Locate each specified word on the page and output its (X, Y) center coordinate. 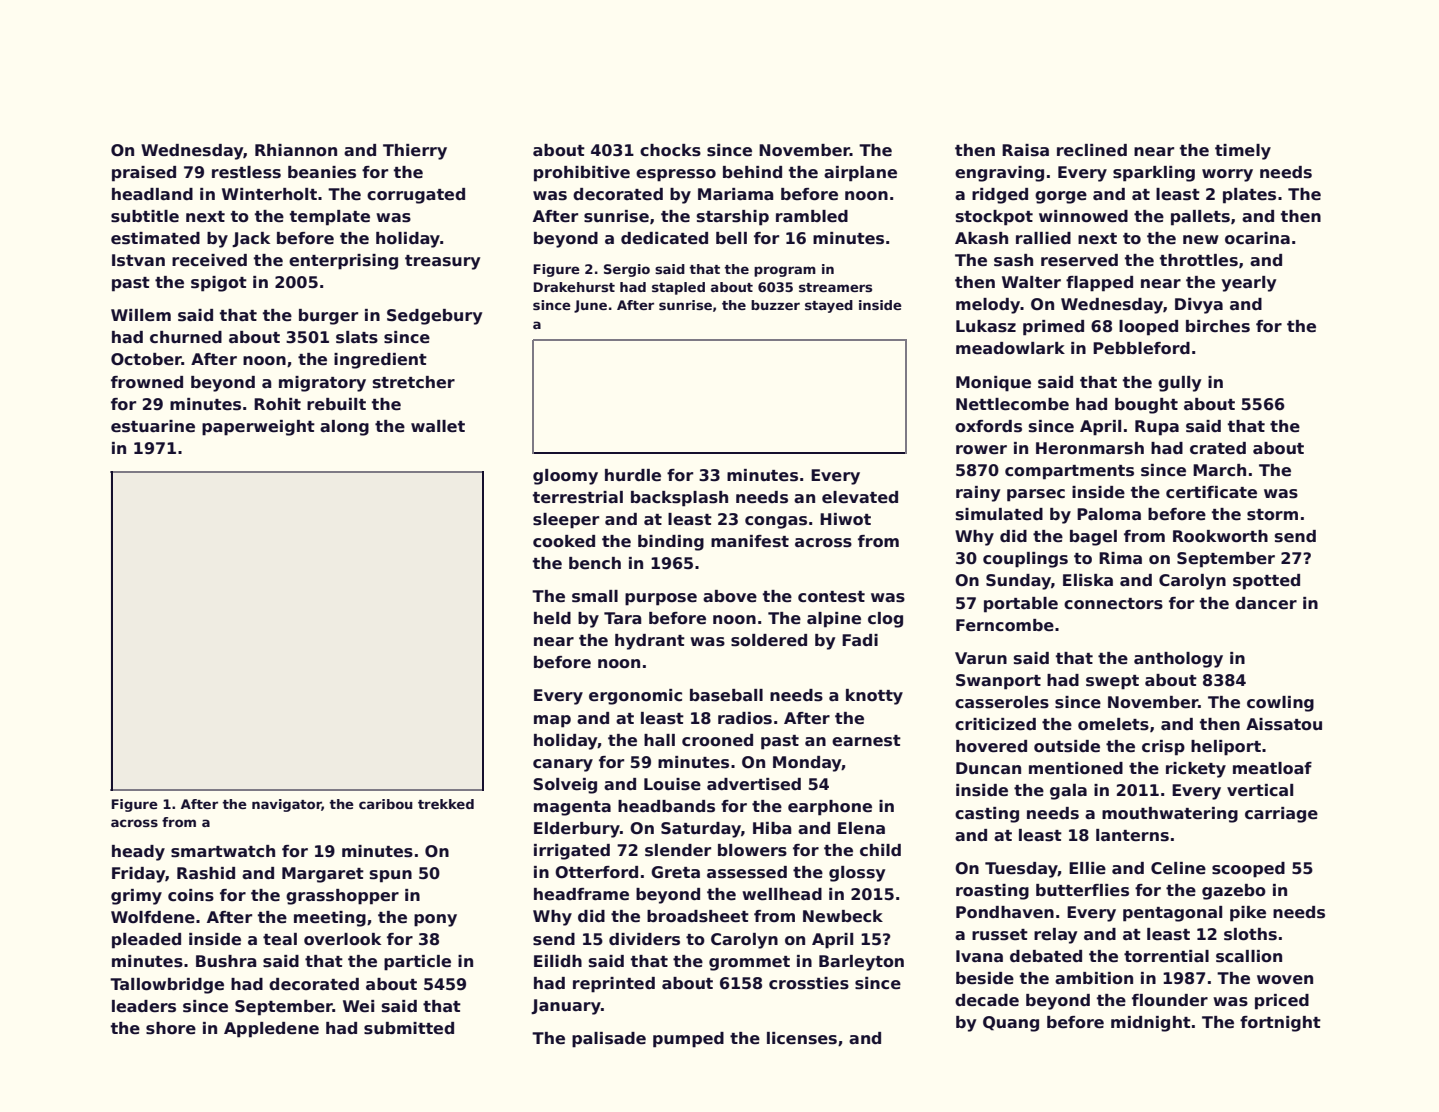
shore (171, 1028)
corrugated (416, 196)
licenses (802, 1038)
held (552, 618)
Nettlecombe (1012, 404)
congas (776, 522)
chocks (670, 150)
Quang (1011, 1024)
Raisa (1025, 150)
